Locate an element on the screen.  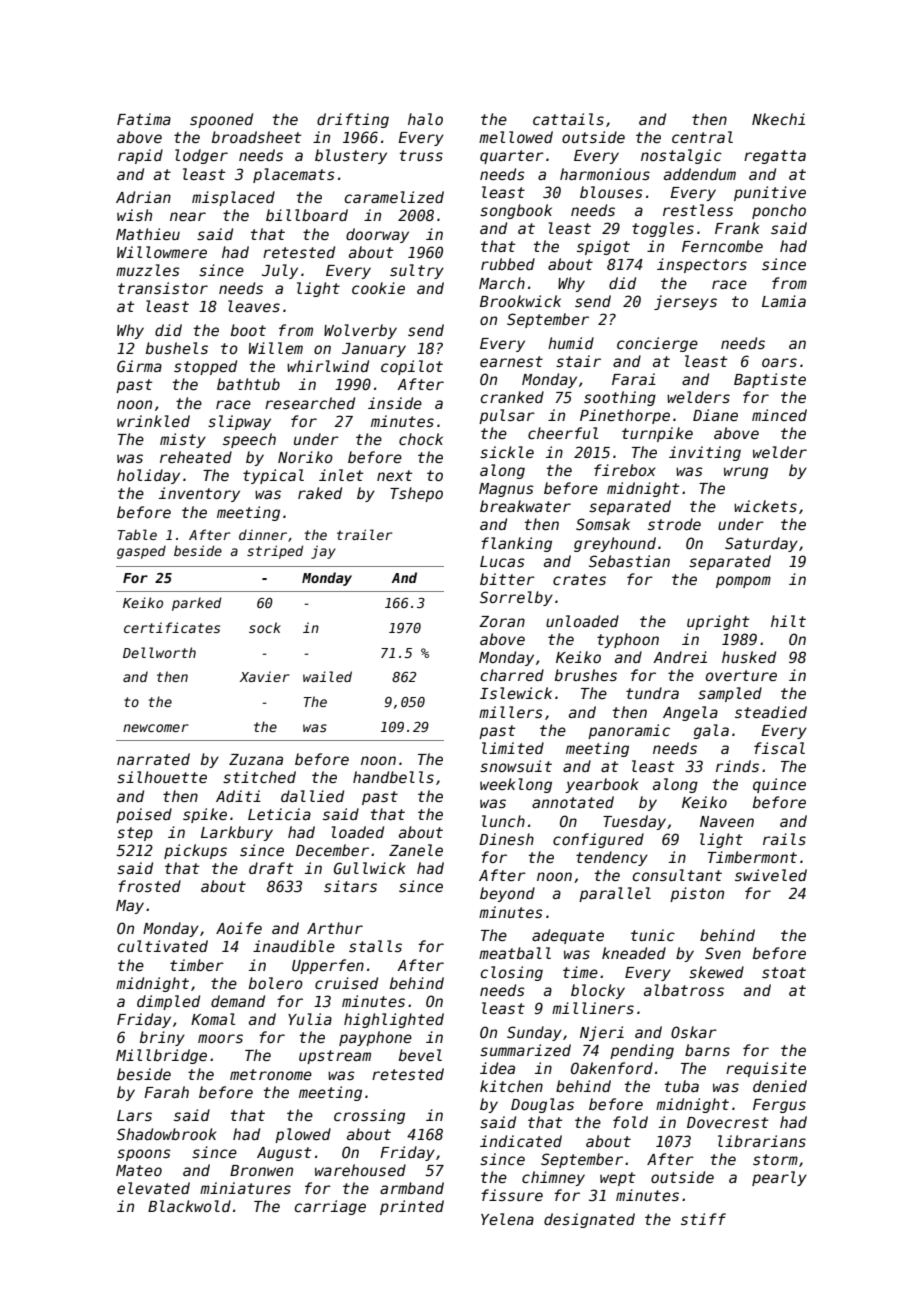
Yelena is located at coordinates (507, 1219).
